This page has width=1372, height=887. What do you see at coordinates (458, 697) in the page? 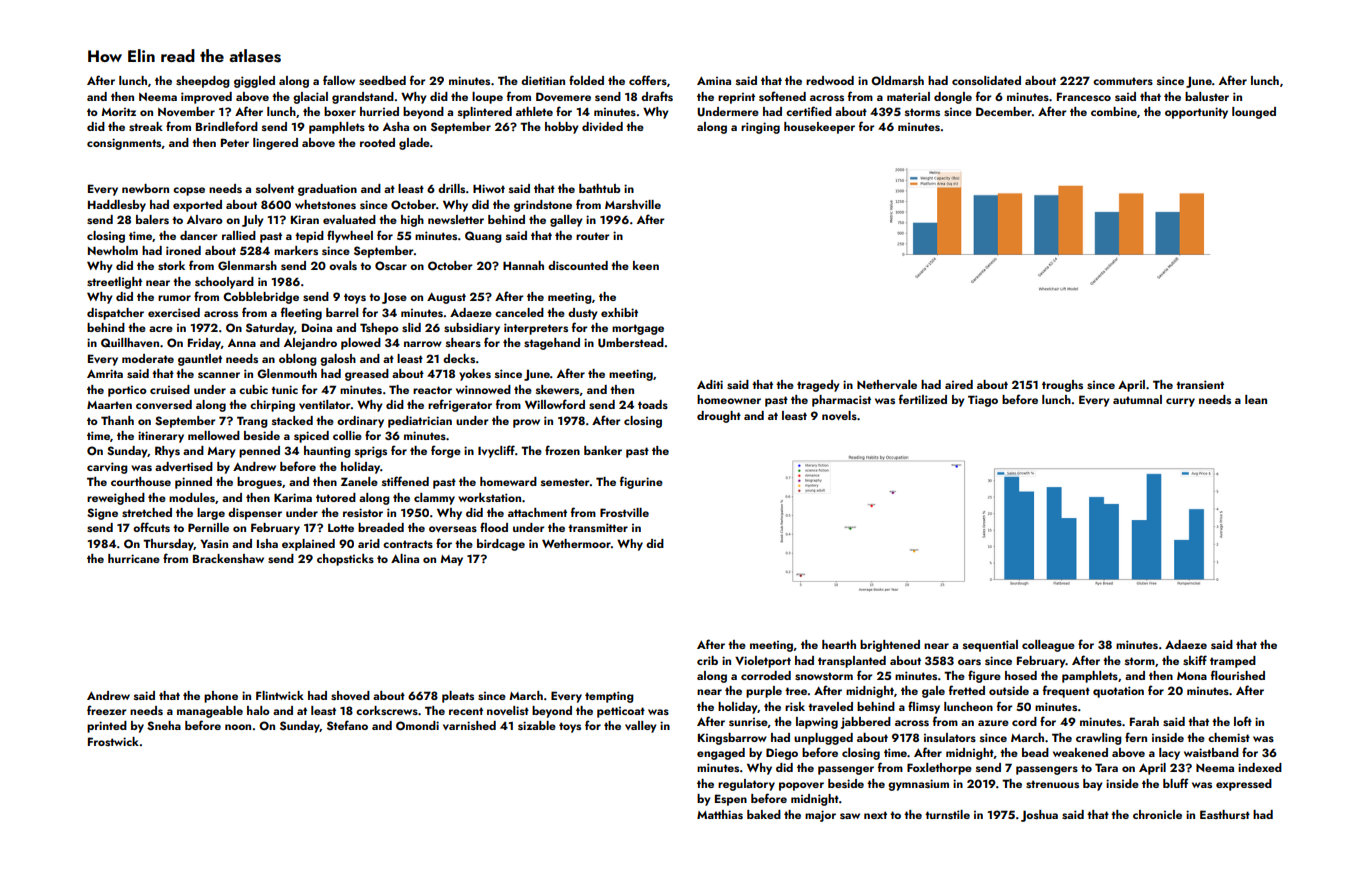
I see `pleats` at bounding box center [458, 697].
